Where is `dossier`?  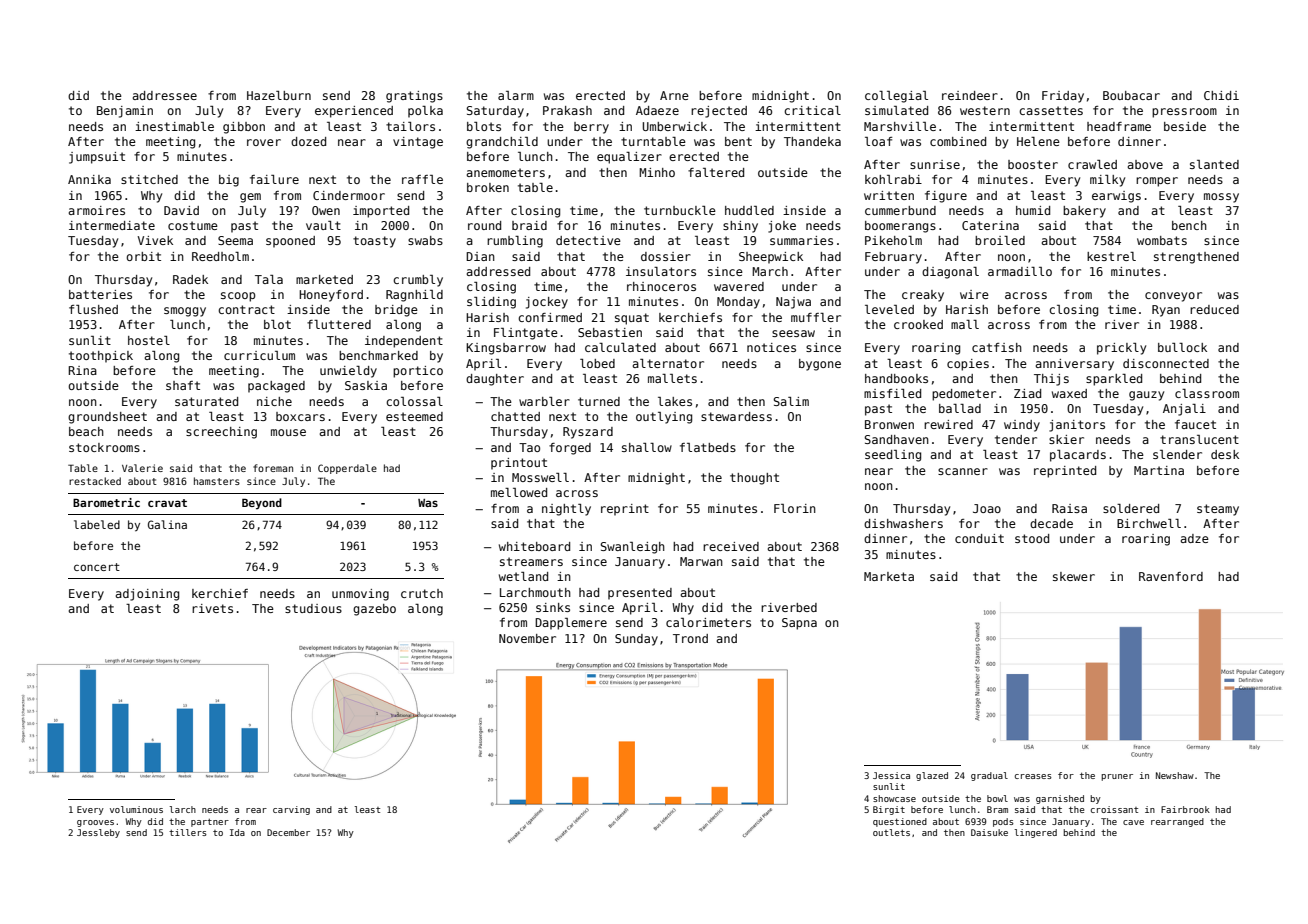 dossier is located at coordinates (666, 256).
